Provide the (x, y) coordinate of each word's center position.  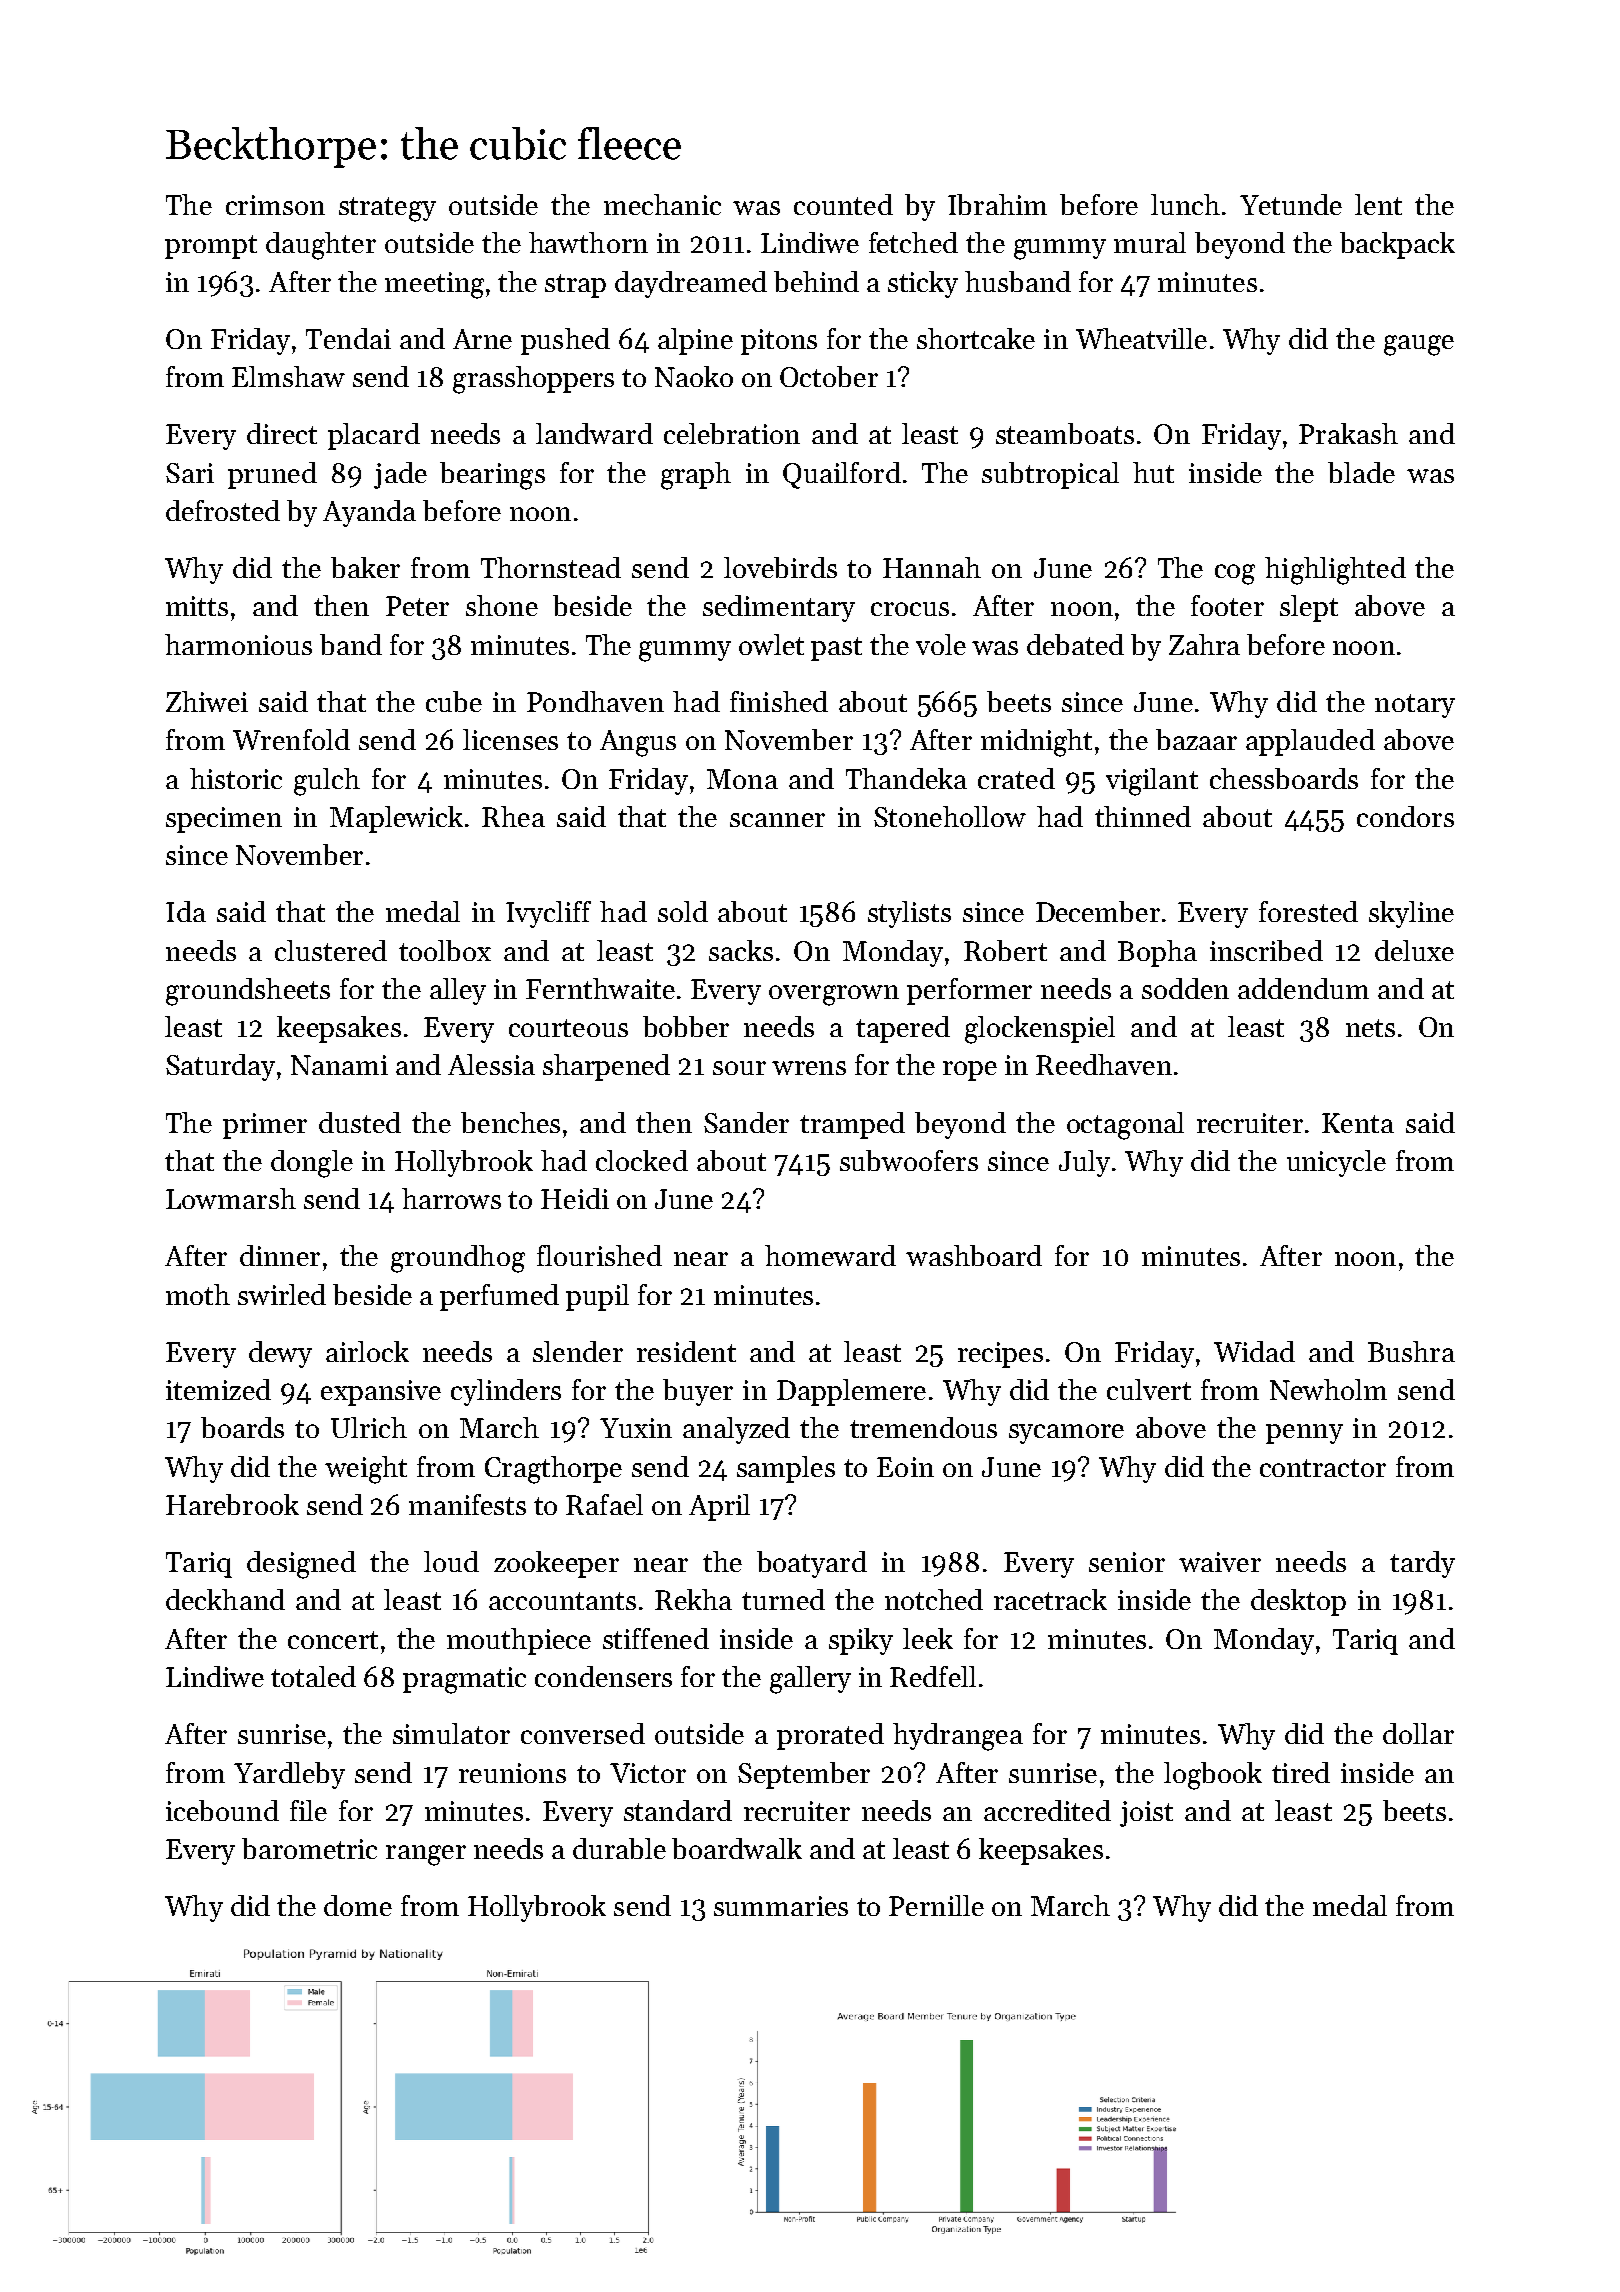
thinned (1143, 816)
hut (1153, 472)
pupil (597, 1297)
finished (779, 701)
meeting (434, 285)
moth (198, 1294)
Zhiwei (207, 701)
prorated (830, 1736)
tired (1301, 1772)
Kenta (1358, 1123)
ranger (426, 1855)
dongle (312, 1164)
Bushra (1411, 1351)
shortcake (976, 338)
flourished (599, 1255)
